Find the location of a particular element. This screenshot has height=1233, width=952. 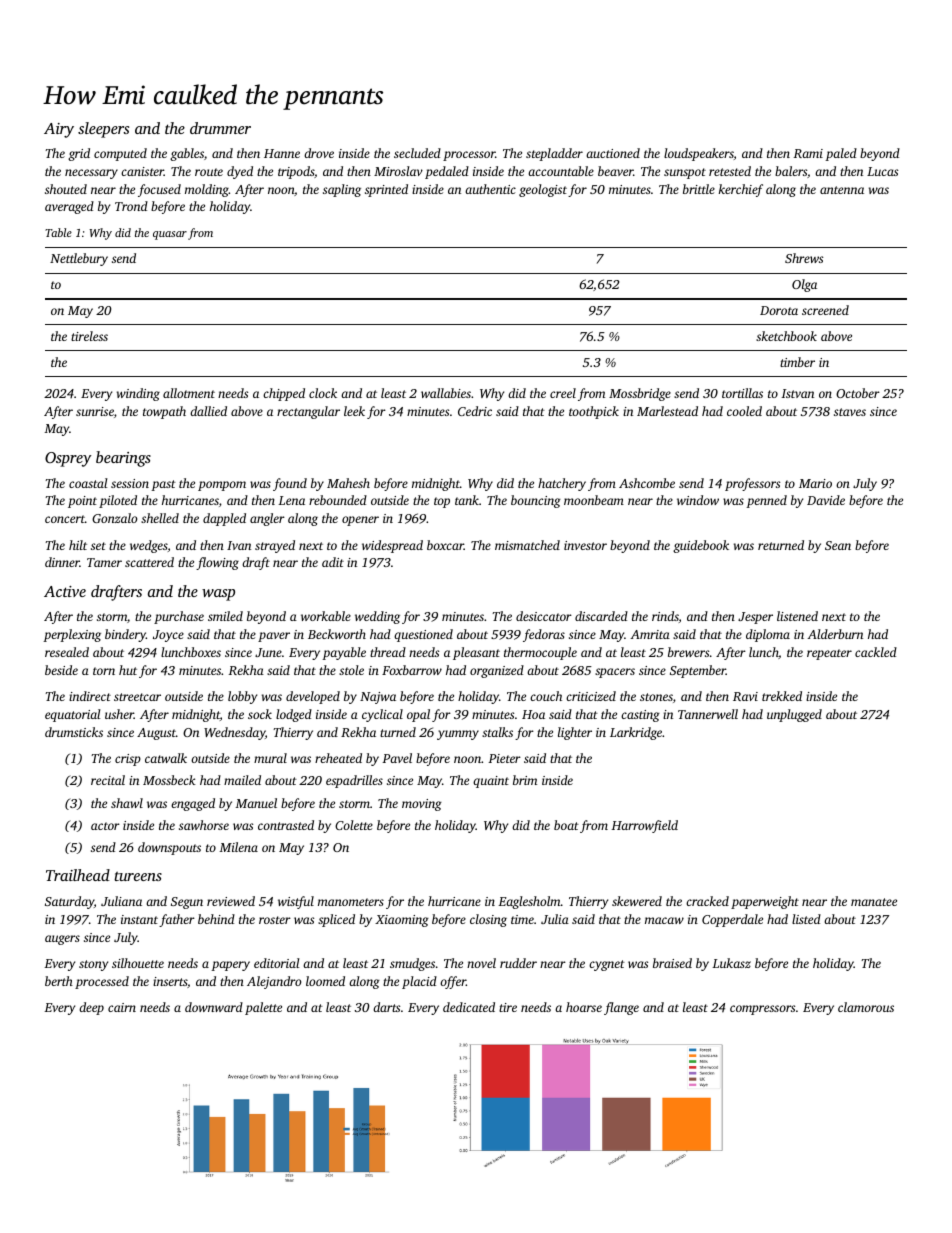

concert is located at coordinates (65, 519).
